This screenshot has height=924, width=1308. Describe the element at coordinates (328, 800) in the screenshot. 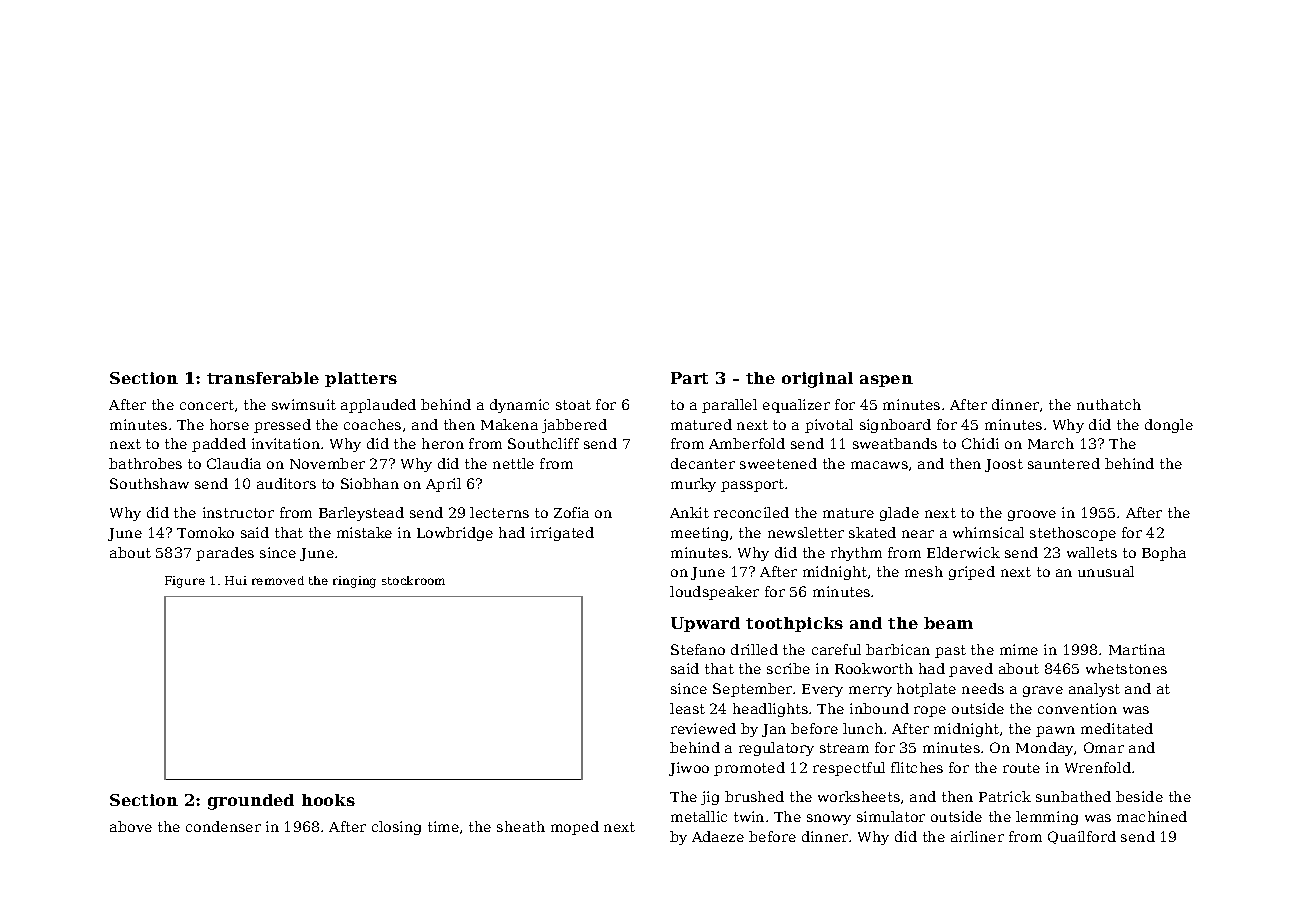

I see `hooks` at that location.
